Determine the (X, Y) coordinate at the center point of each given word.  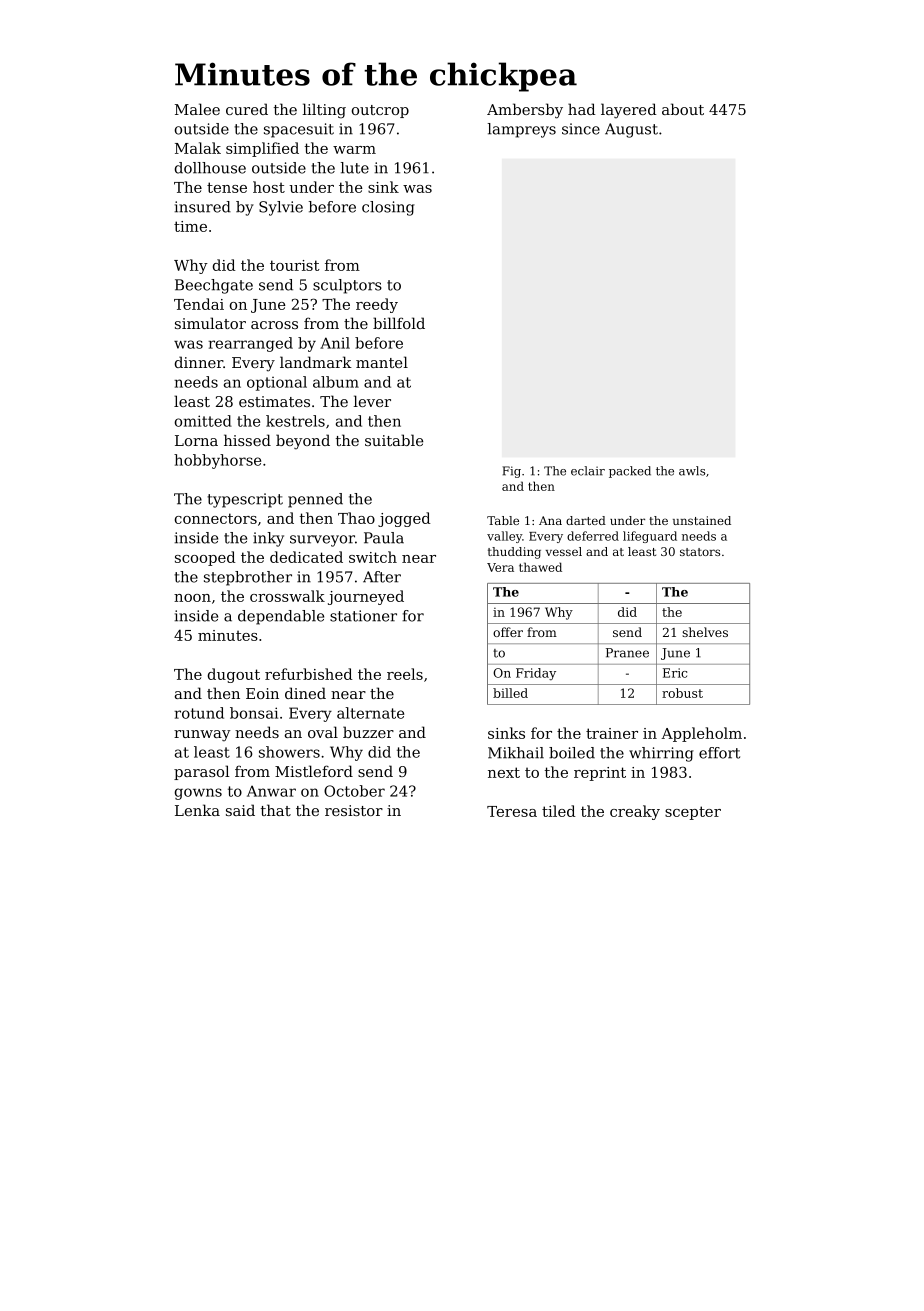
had (582, 109)
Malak (198, 148)
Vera (500, 567)
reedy (377, 305)
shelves (705, 632)
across (274, 325)
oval (323, 732)
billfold (399, 323)
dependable (281, 617)
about (683, 109)
